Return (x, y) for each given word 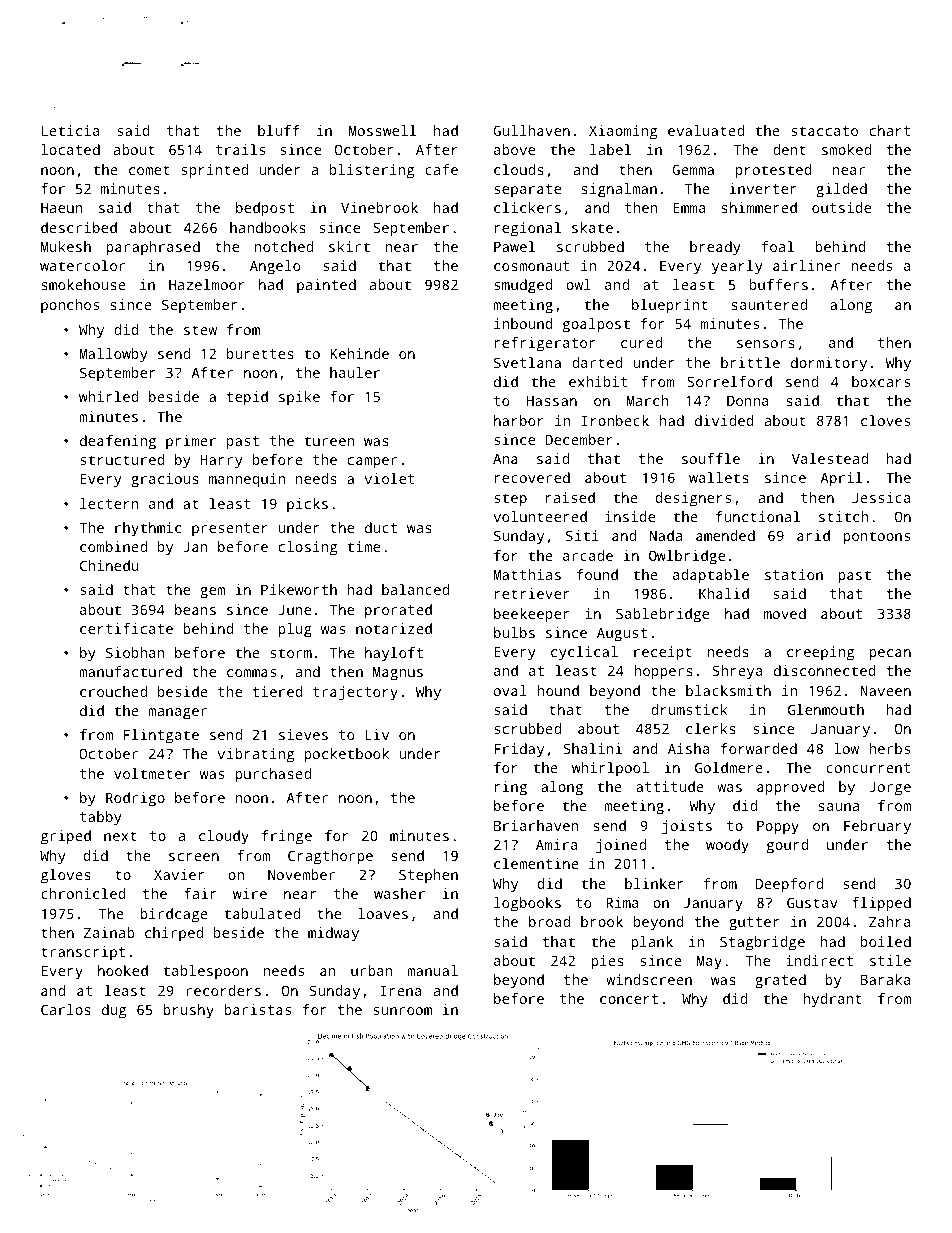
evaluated (706, 130)
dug (114, 1011)
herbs (889, 748)
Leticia (70, 130)
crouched (113, 691)
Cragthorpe (330, 857)
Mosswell (382, 130)
